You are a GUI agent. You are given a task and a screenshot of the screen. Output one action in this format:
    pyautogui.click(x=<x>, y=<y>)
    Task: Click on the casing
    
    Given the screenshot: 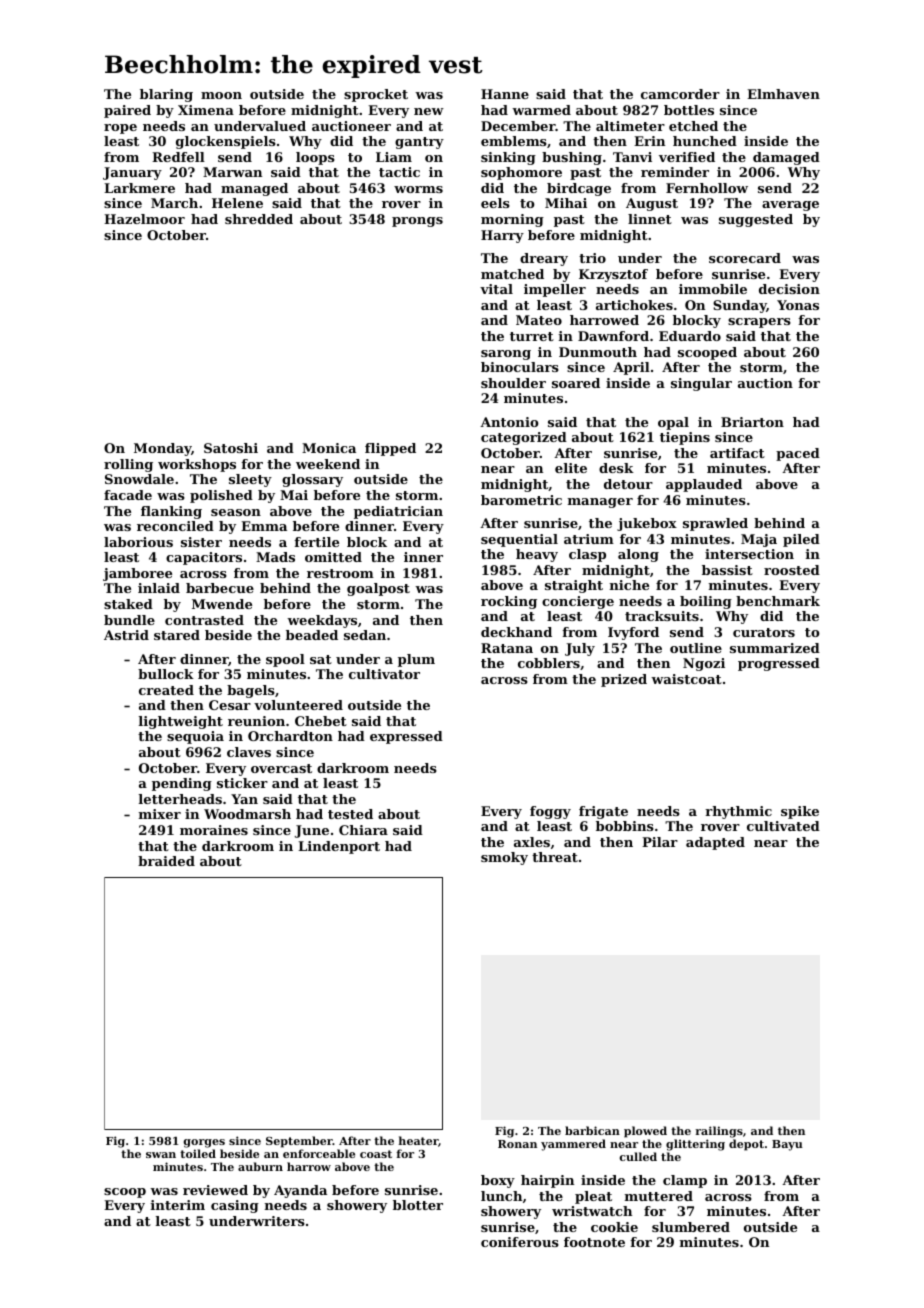 What is the action you would take?
    pyautogui.click(x=235, y=1206)
